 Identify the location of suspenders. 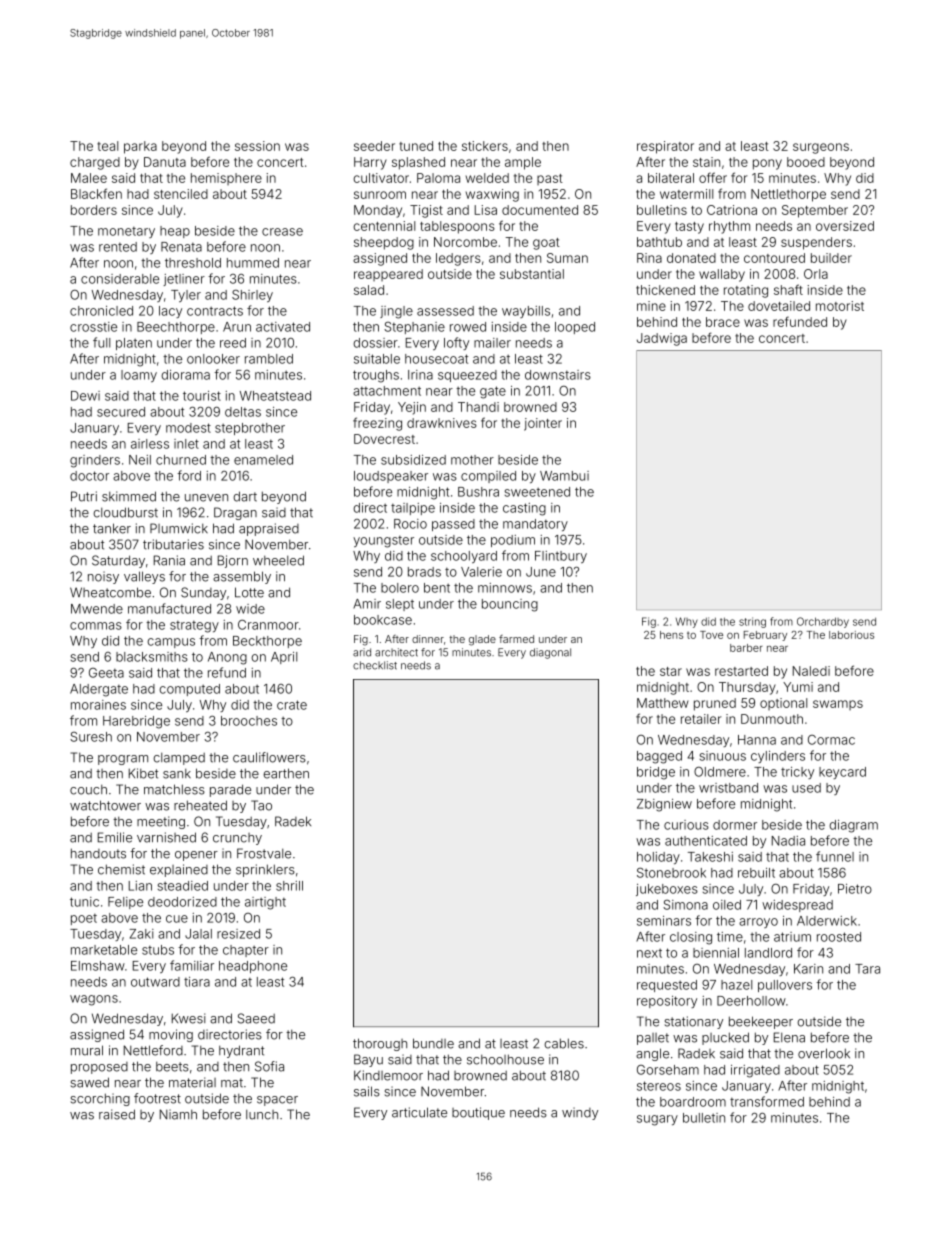
(816, 243).
